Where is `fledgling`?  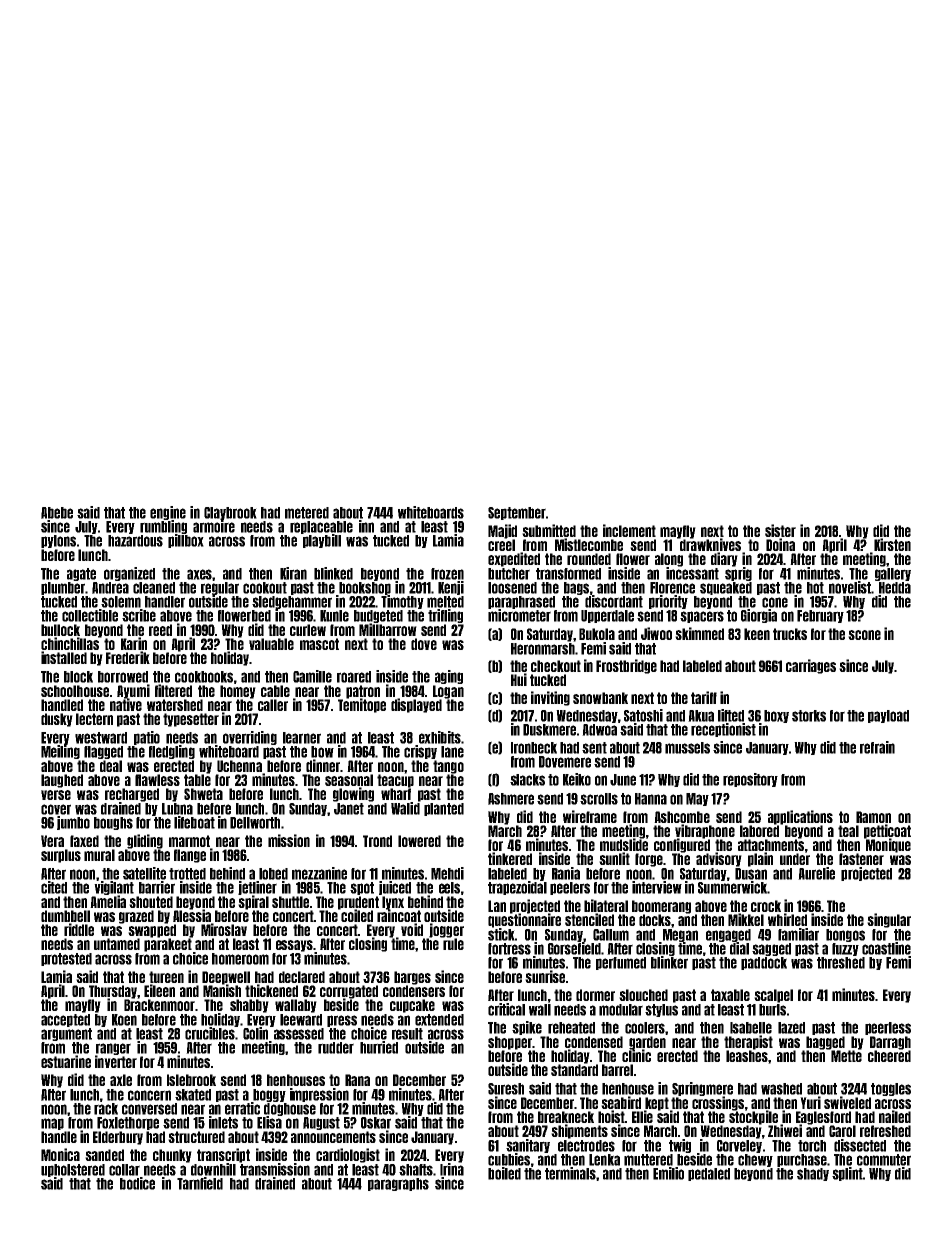 fledgling is located at coordinates (172, 752).
